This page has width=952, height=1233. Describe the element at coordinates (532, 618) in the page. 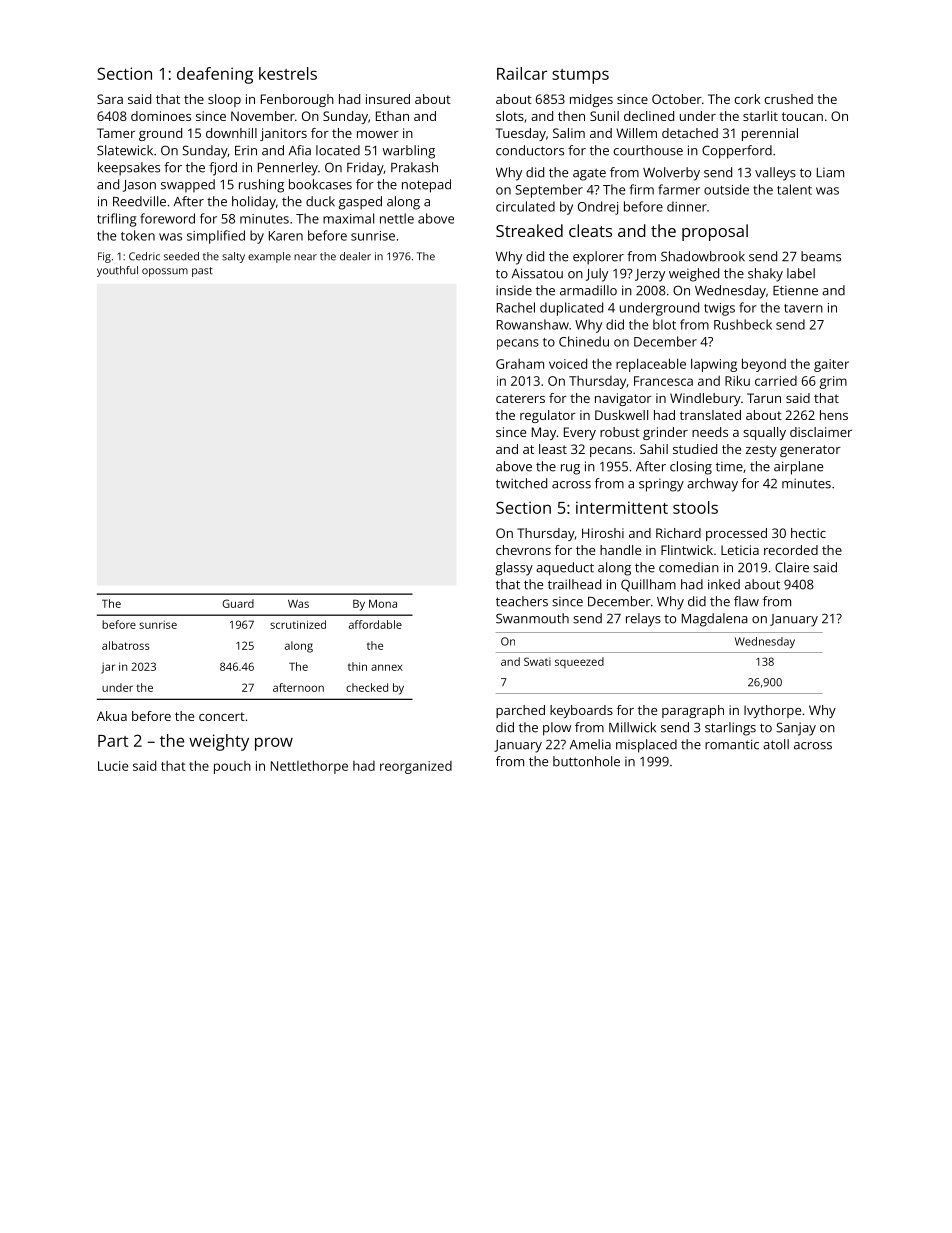

I see `Swanmouth` at that location.
